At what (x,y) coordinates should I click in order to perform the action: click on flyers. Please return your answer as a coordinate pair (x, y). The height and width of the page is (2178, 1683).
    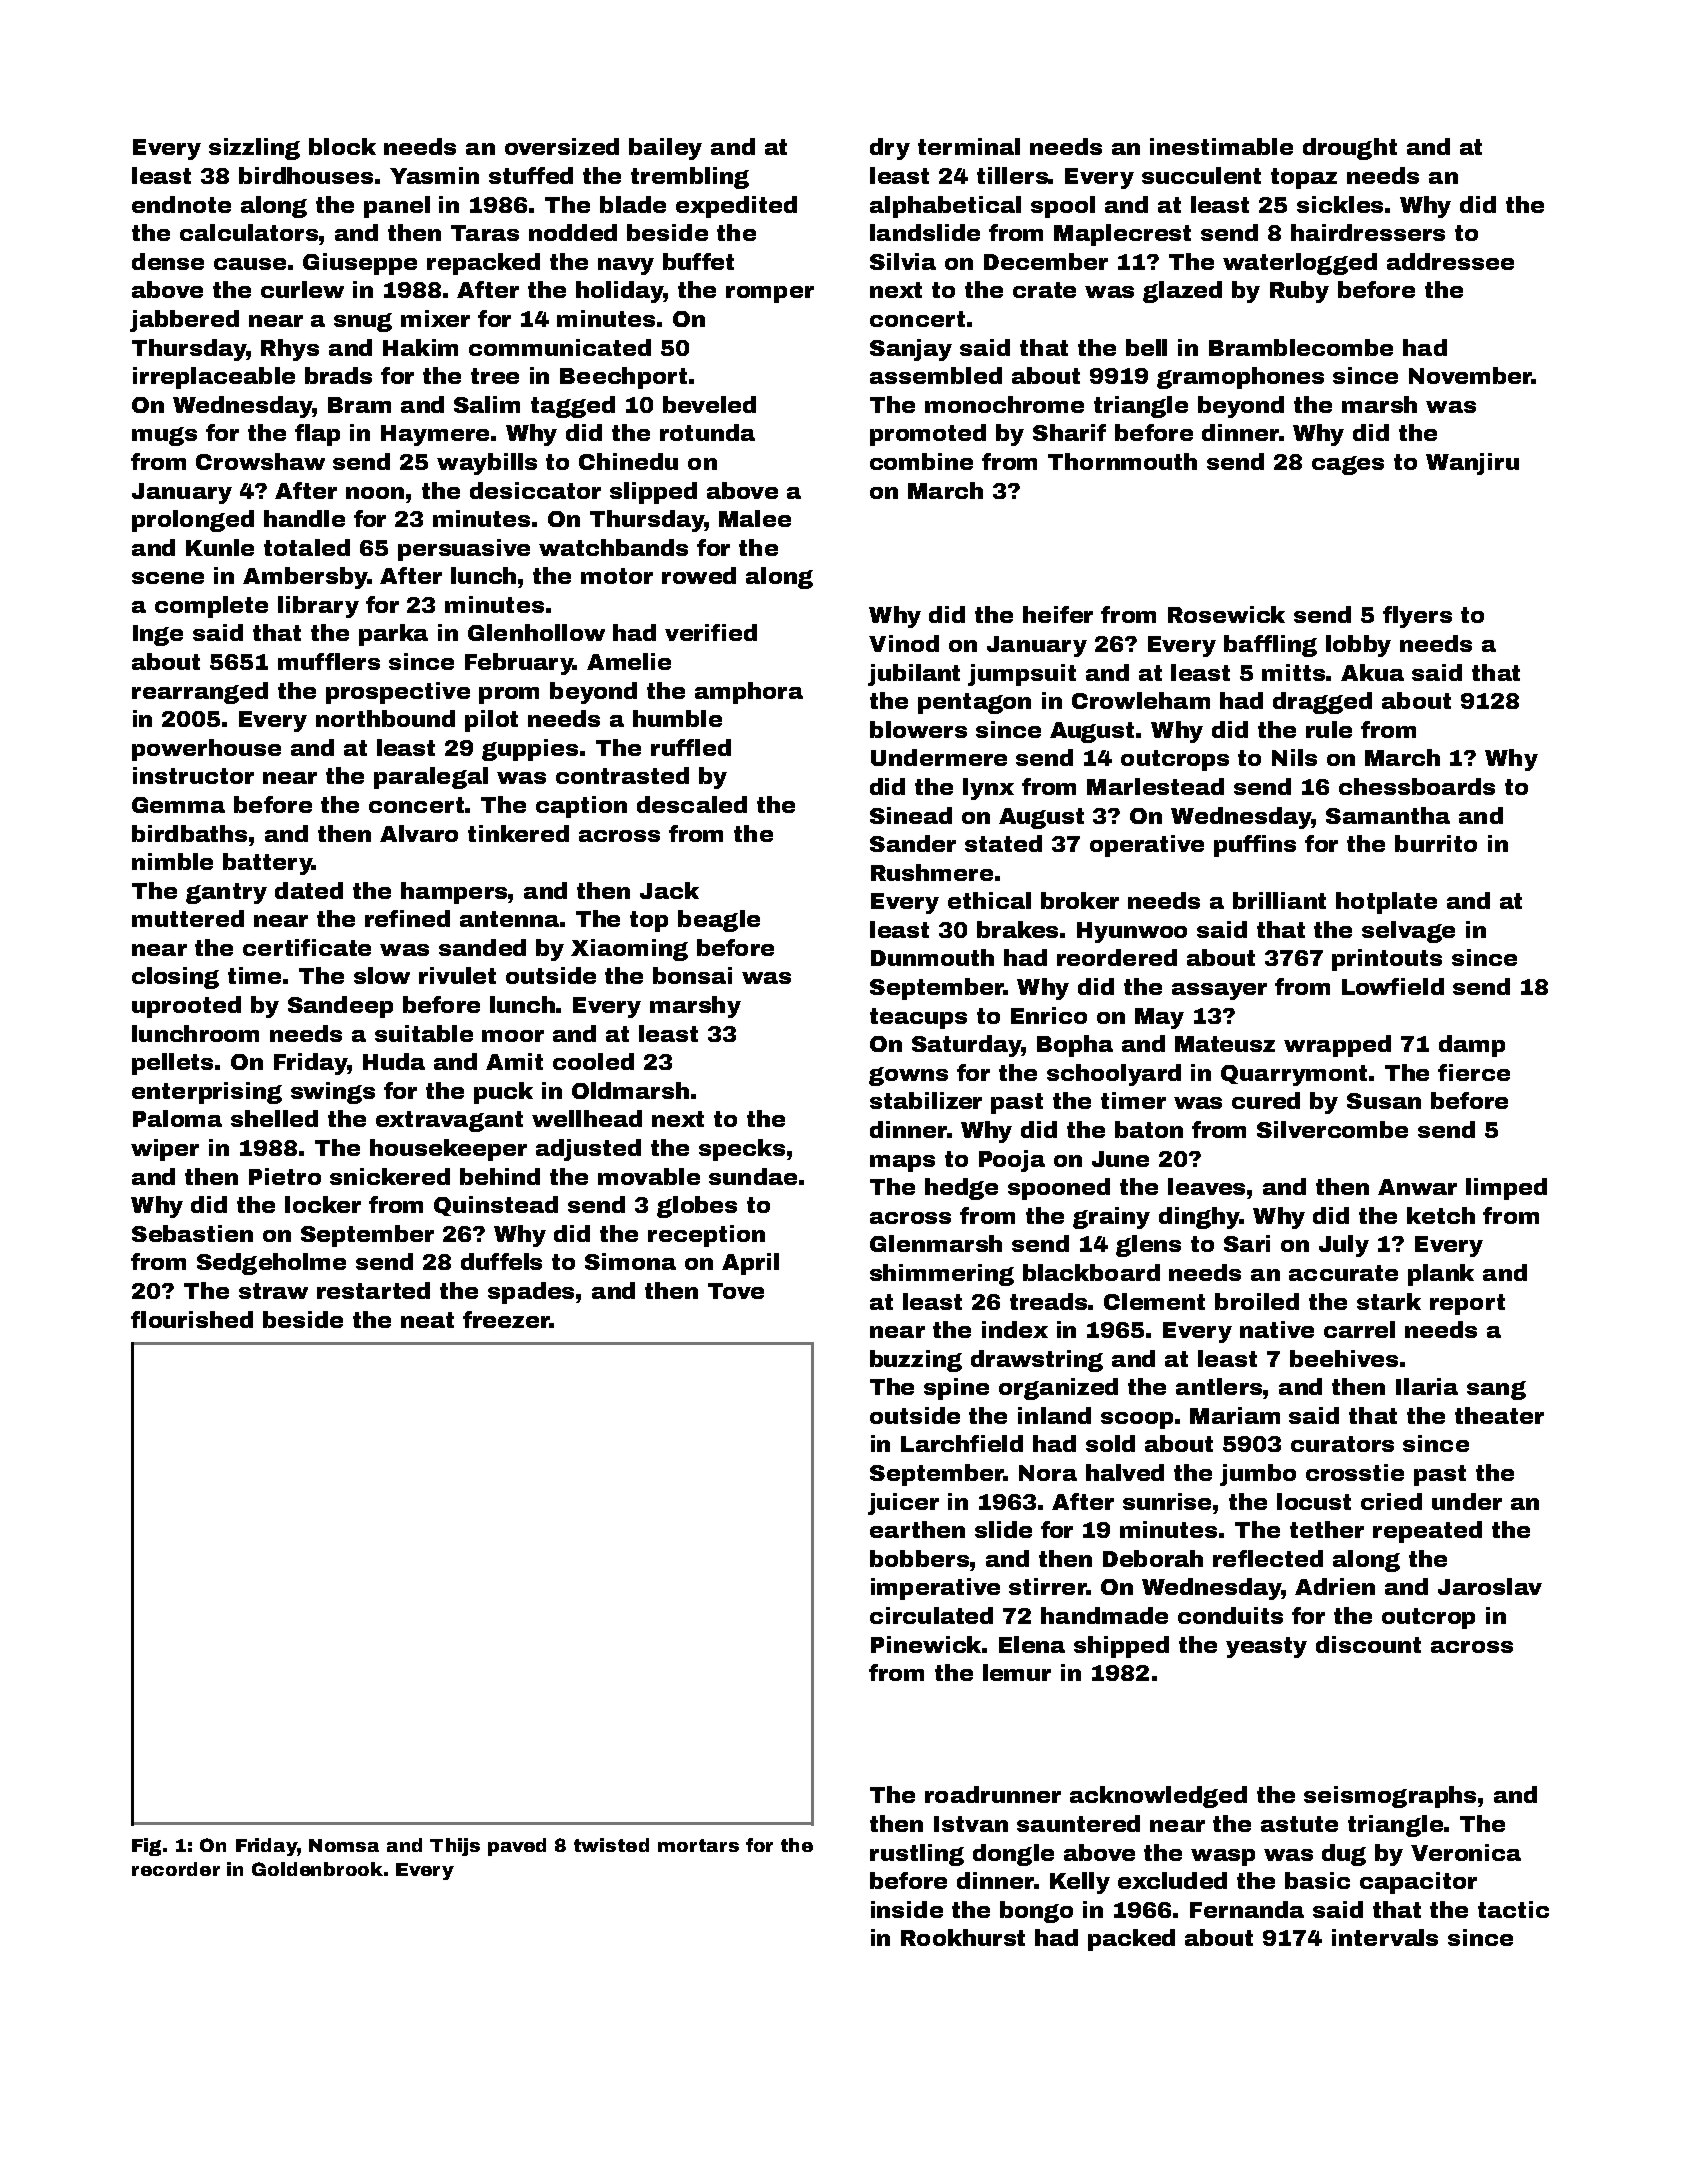
    Looking at the image, I should click on (1417, 617).
